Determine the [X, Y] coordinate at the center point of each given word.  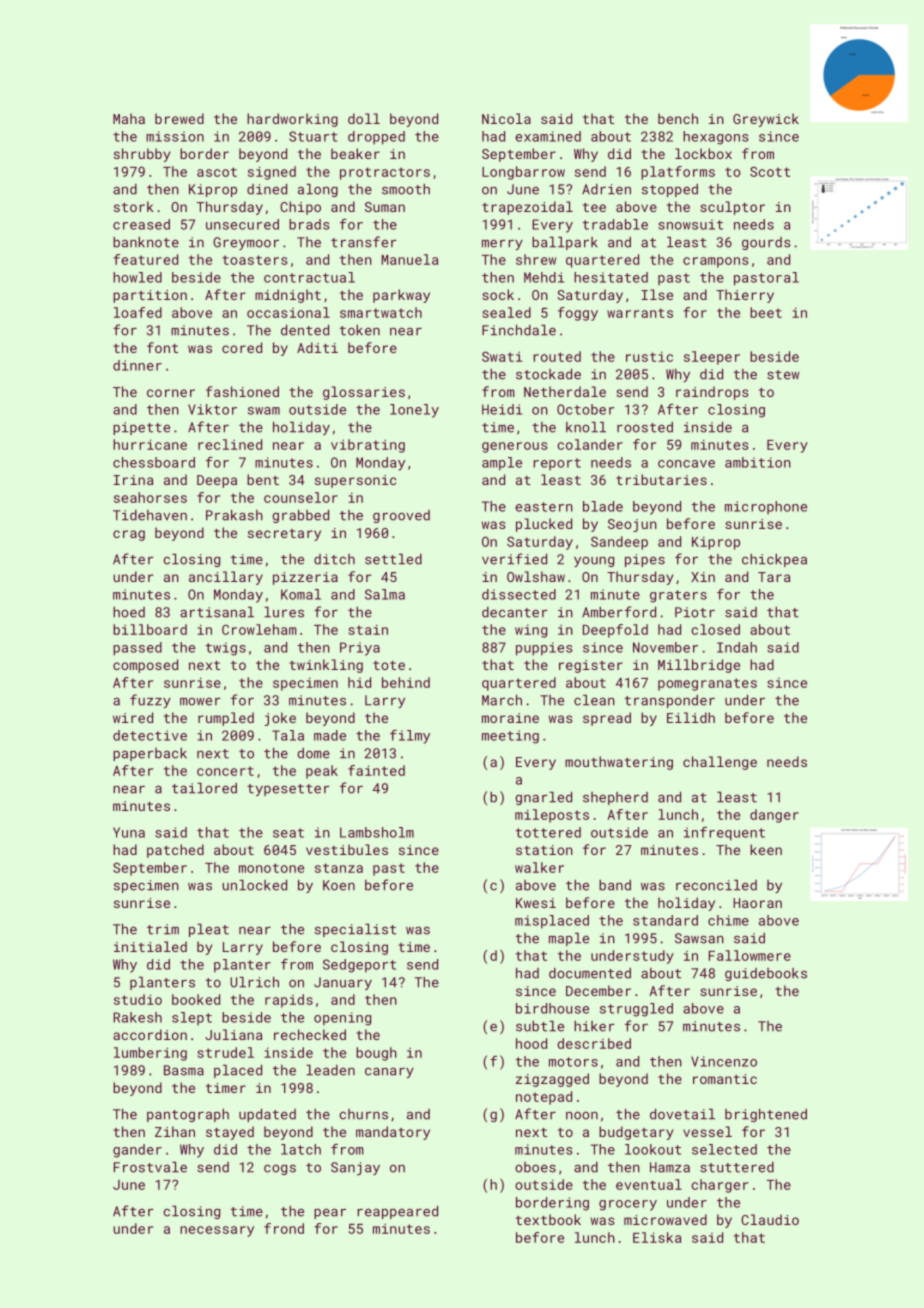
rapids [289, 1001]
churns [363, 1114]
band [615, 885]
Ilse [657, 294]
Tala [288, 735]
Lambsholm [377, 832]
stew [783, 375]
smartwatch [381, 312]
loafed [138, 312]
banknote [146, 242]
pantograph [188, 1115]
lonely [414, 411]
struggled [636, 1010]
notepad [544, 1098]
